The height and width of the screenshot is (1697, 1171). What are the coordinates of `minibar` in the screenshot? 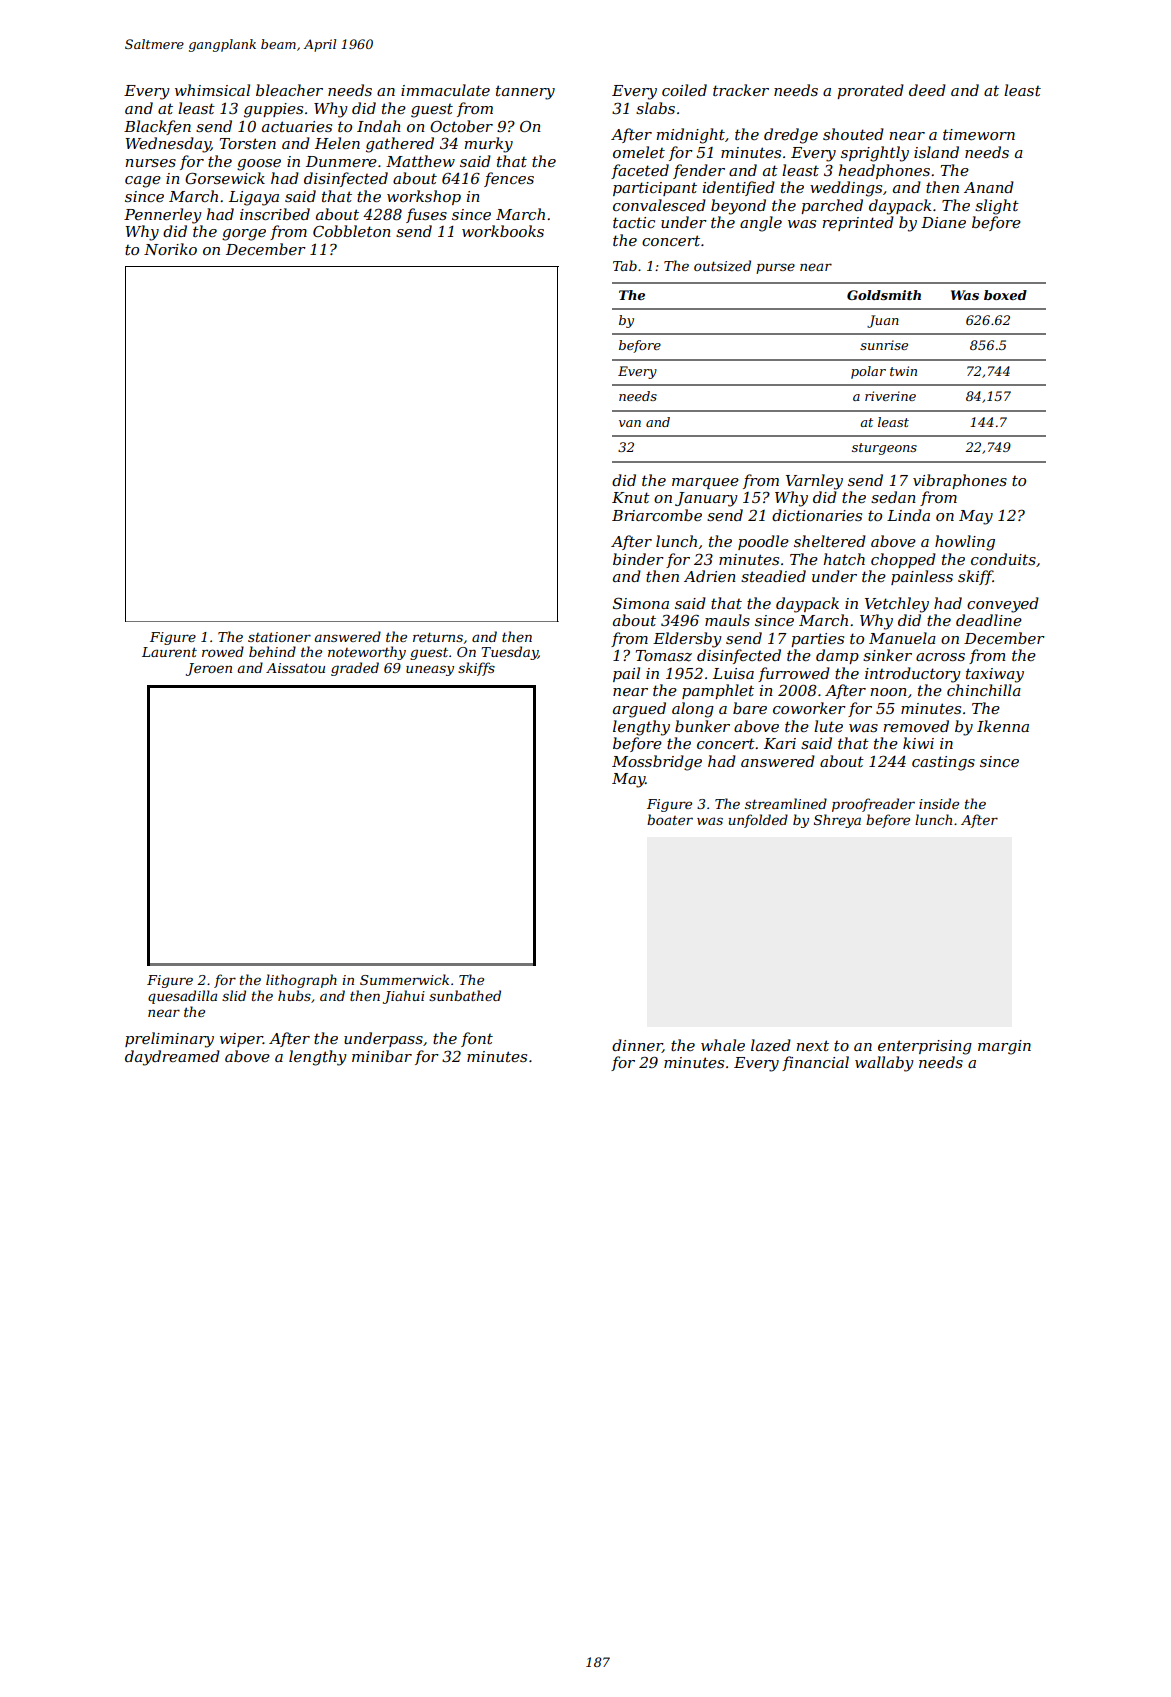 It's located at (382, 1056).
